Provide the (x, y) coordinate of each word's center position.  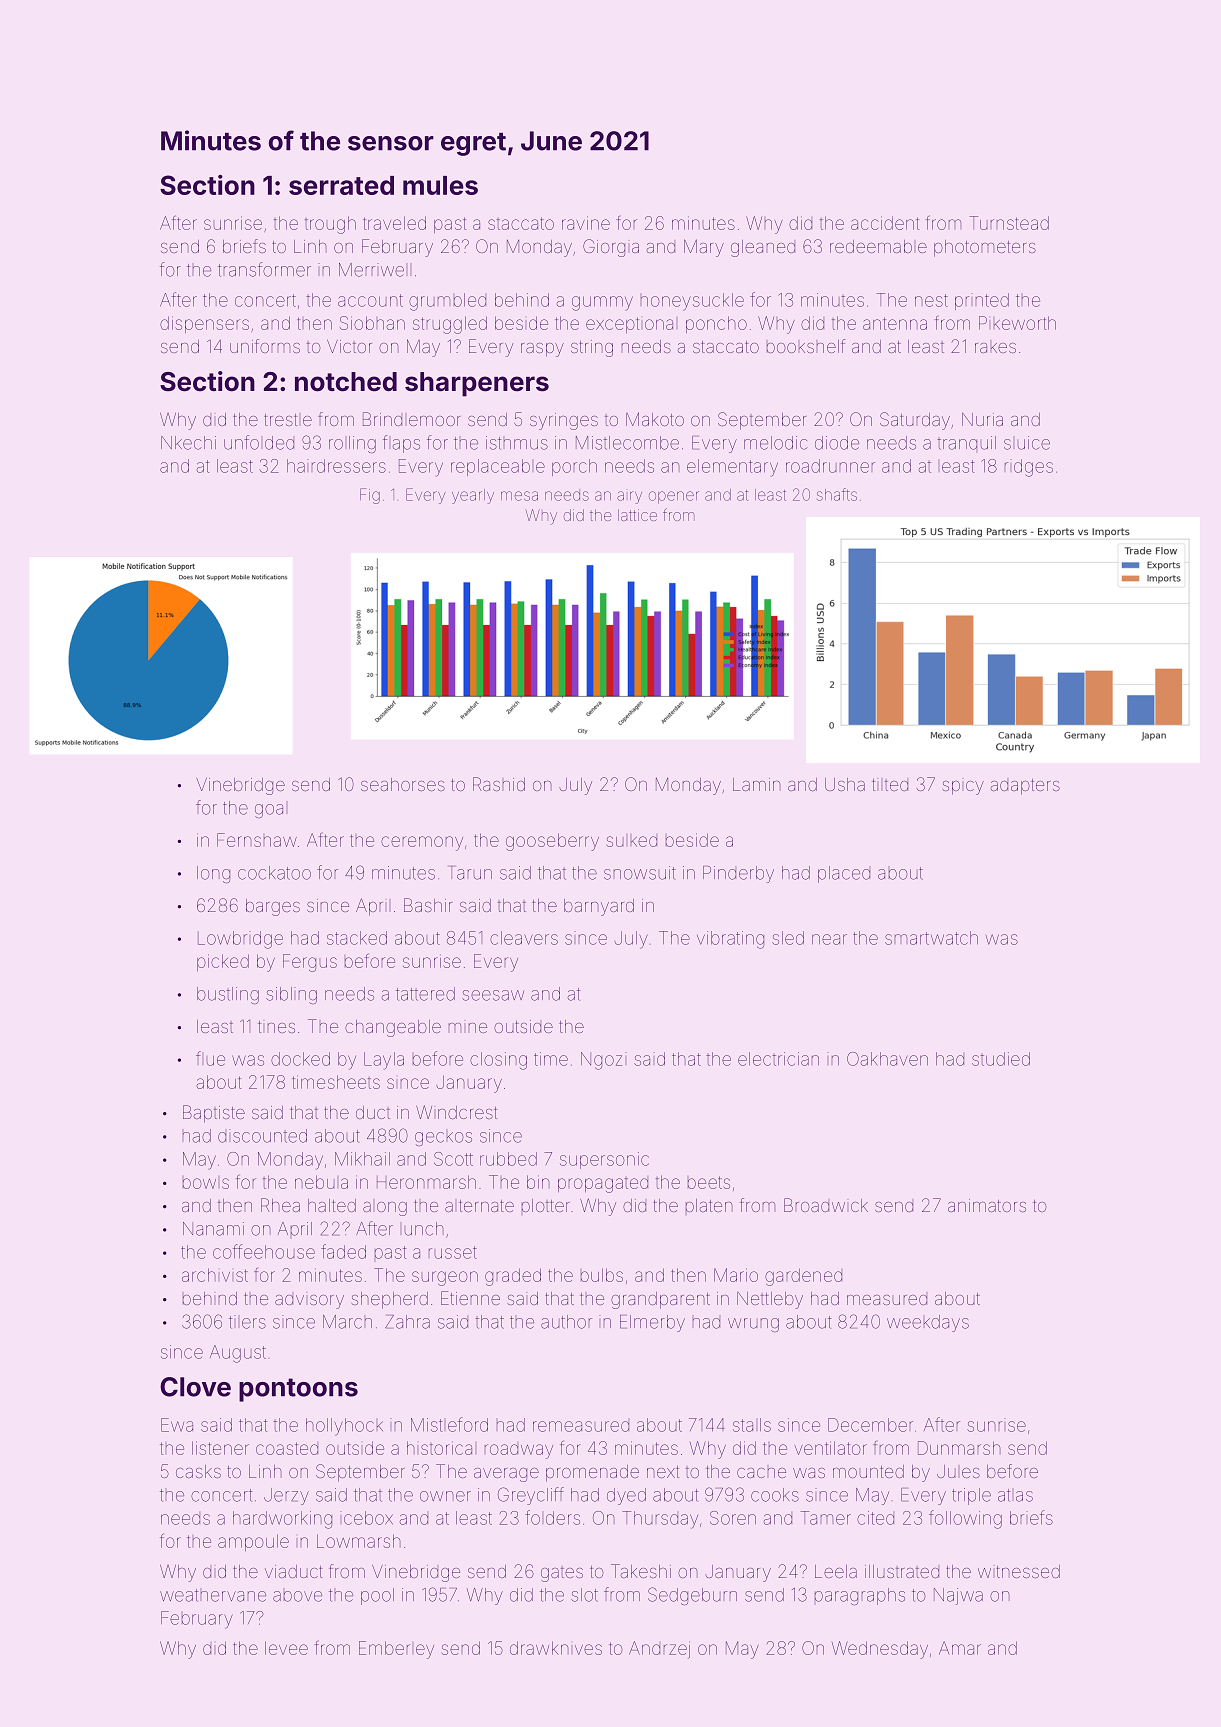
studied (1001, 1059)
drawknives (556, 1648)
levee (286, 1648)
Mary (704, 248)
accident (885, 223)
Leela (836, 1571)
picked (223, 962)
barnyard (599, 907)
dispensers (204, 324)
